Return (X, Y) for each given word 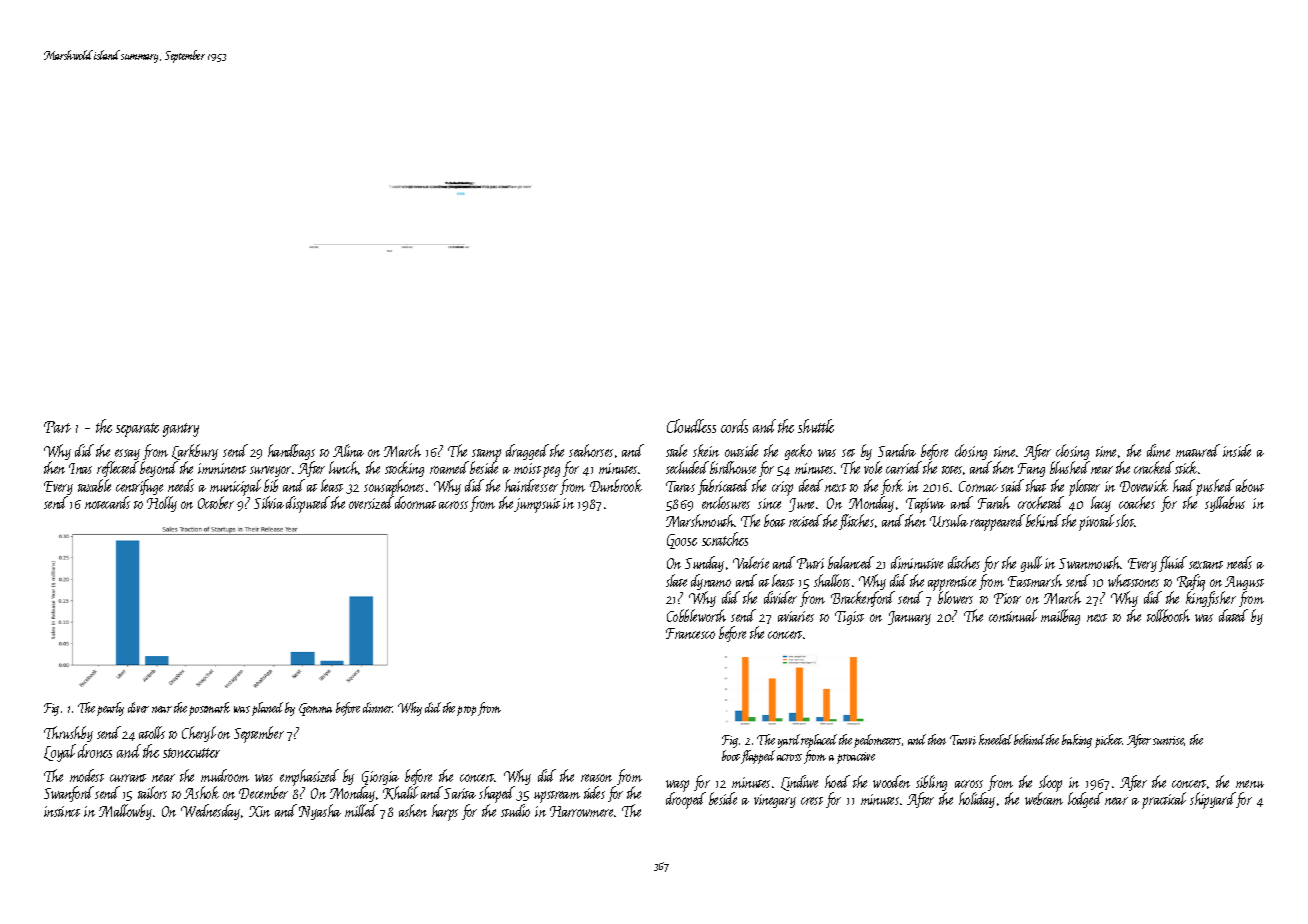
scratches (725, 539)
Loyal (60, 753)
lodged (1085, 800)
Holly (162, 504)
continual (1013, 615)
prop (466, 711)
